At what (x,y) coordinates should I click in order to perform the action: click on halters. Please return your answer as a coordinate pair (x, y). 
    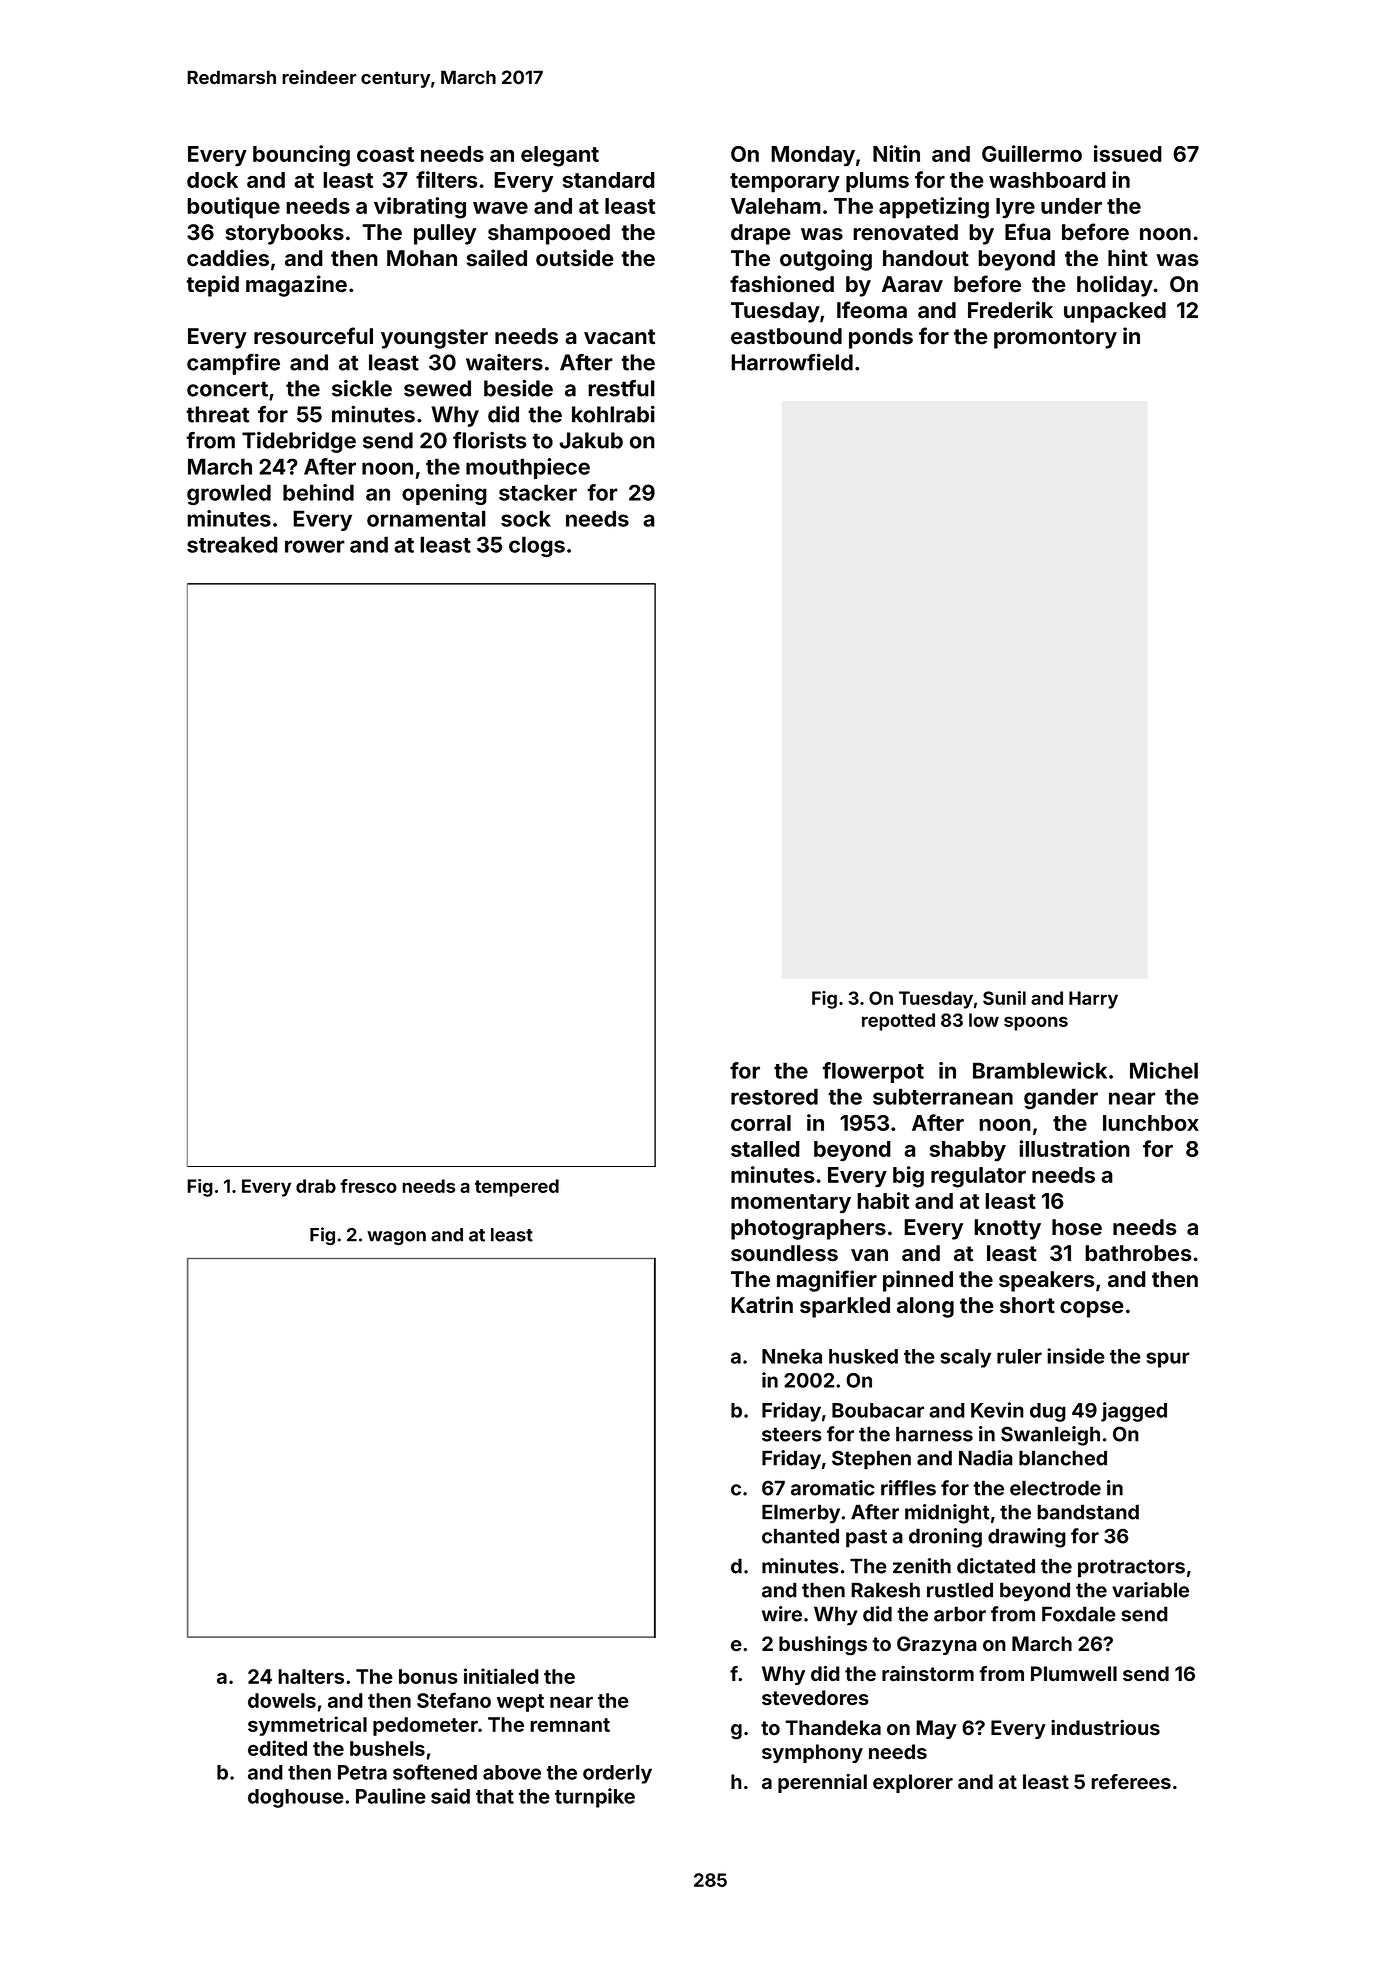
    Looking at the image, I should click on (311, 1676).
